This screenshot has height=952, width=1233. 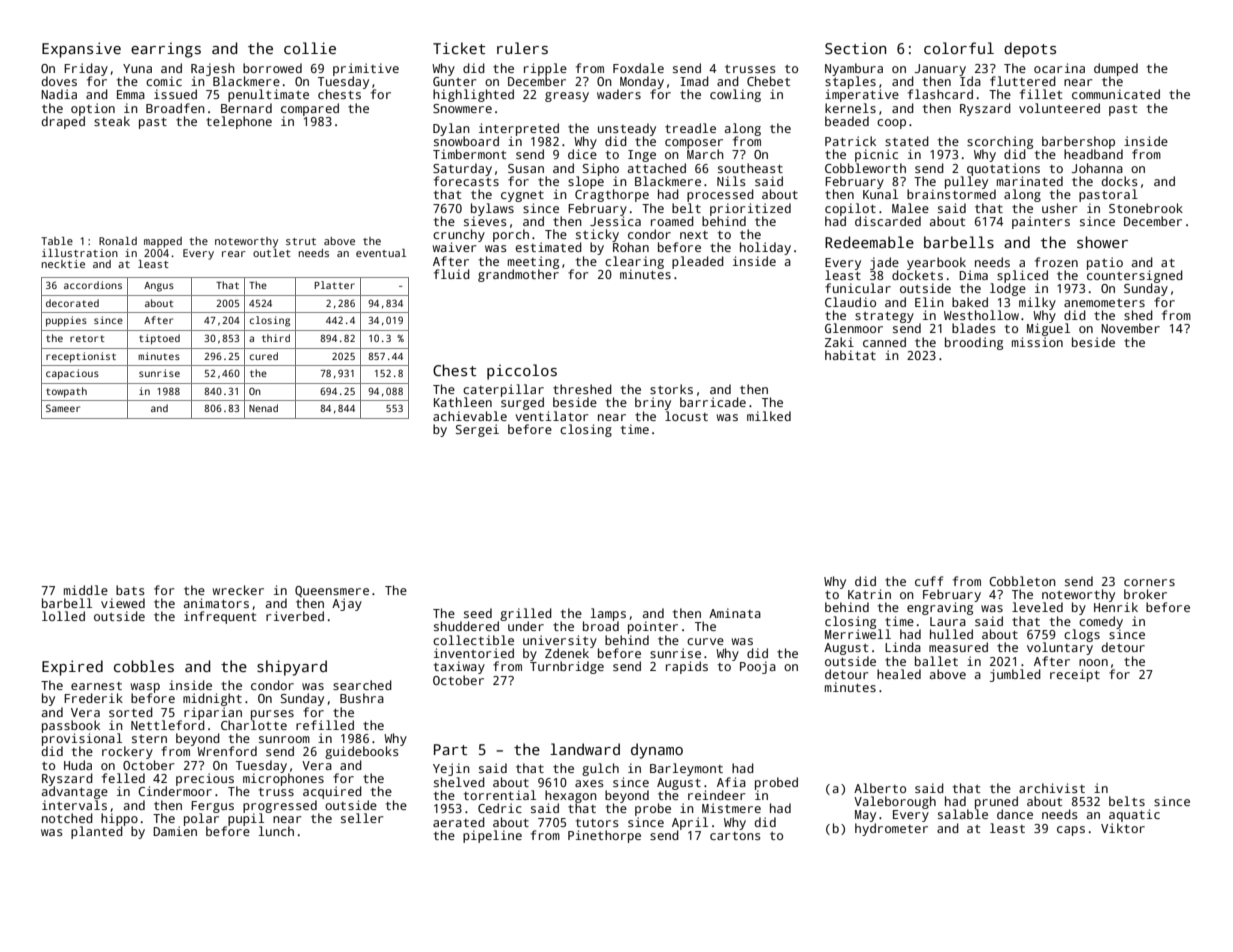 What do you see at coordinates (929, 581) in the screenshot?
I see `cuff` at bounding box center [929, 581].
